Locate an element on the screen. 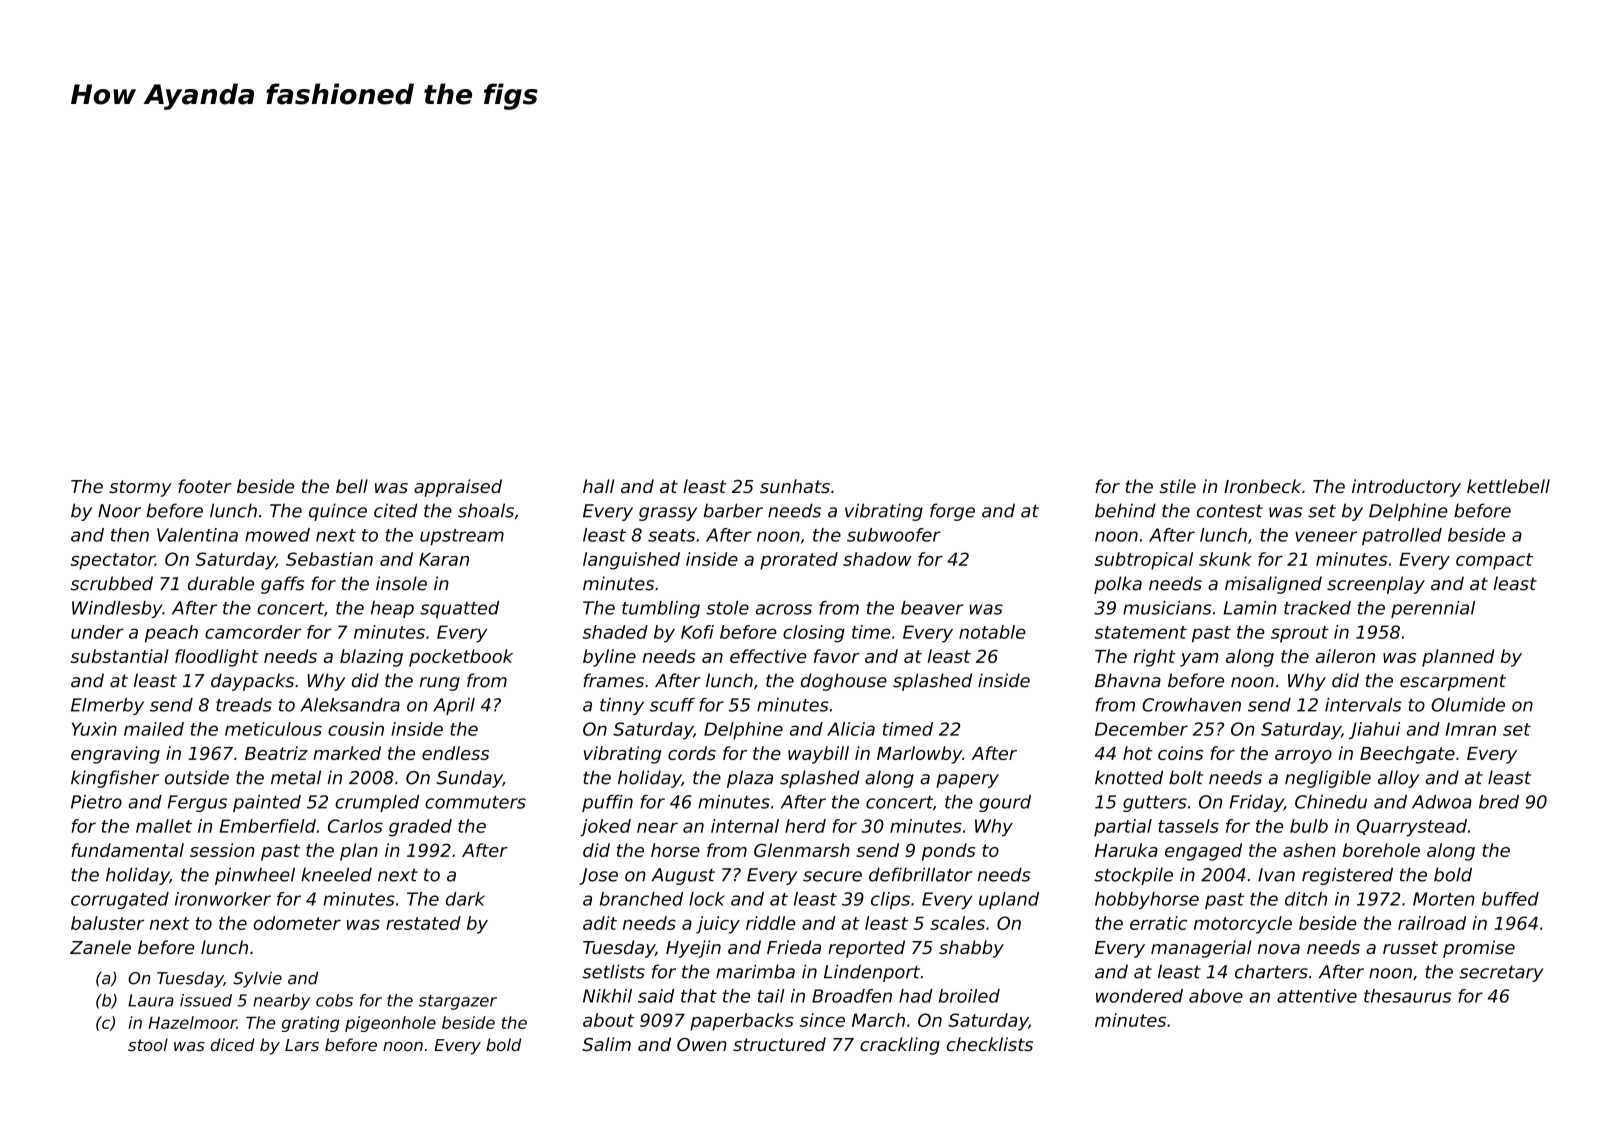 This screenshot has width=1623, height=1148. waybill is located at coordinates (818, 755).
